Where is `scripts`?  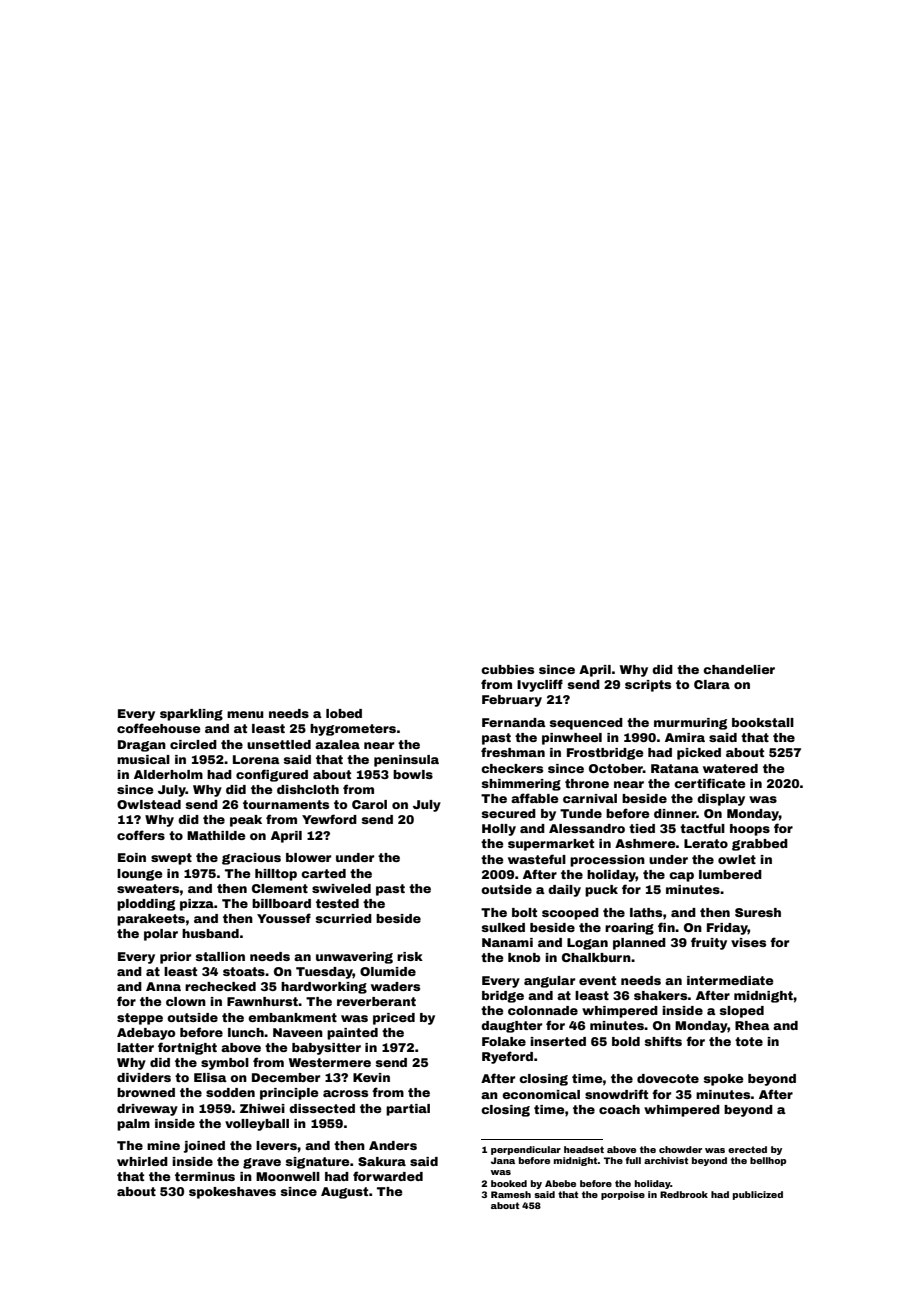
scripts is located at coordinates (648, 686).
